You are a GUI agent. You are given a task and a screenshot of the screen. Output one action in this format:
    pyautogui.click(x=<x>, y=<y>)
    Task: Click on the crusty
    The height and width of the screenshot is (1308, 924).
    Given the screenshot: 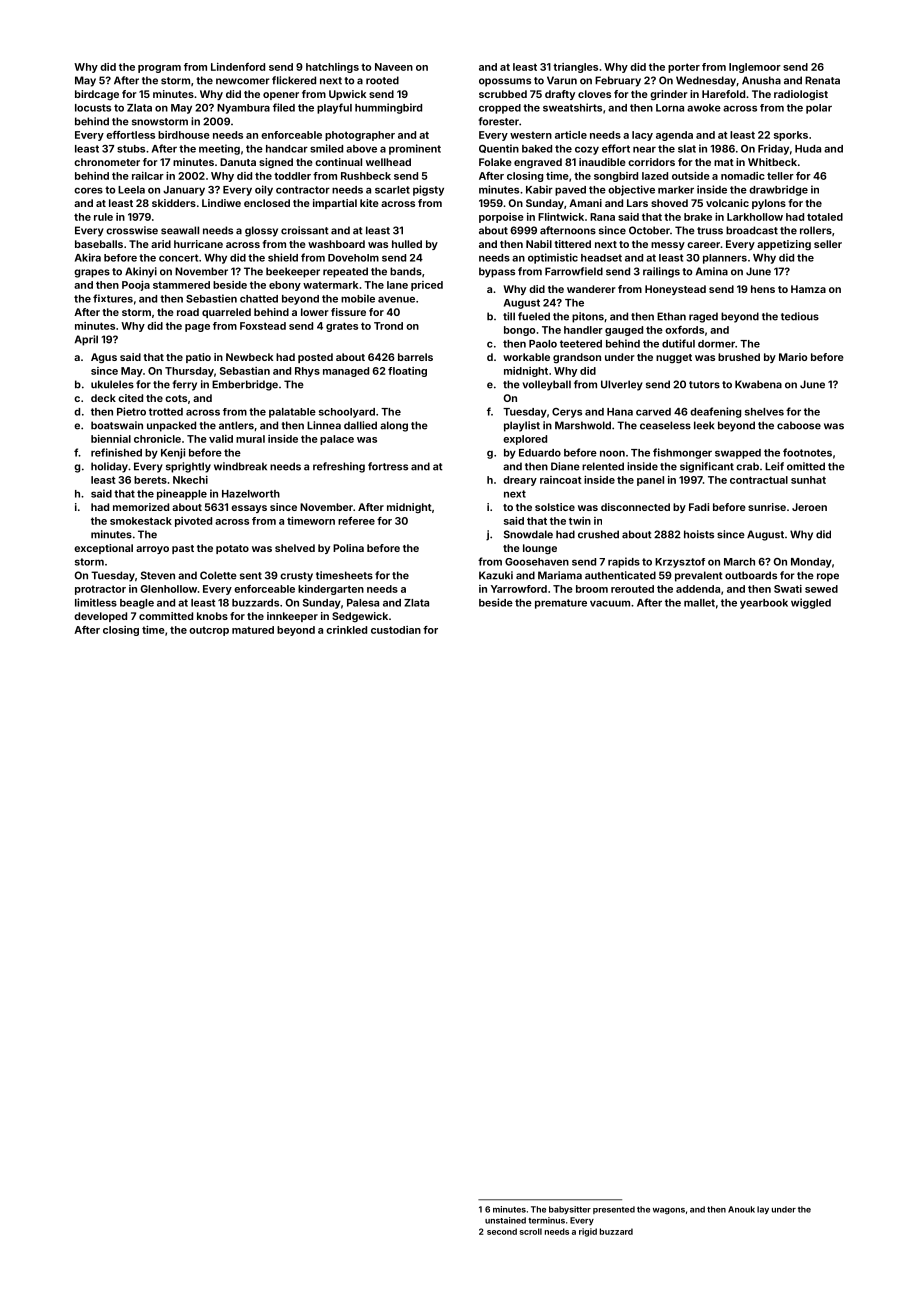 What is the action you would take?
    pyautogui.click(x=296, y=577)
